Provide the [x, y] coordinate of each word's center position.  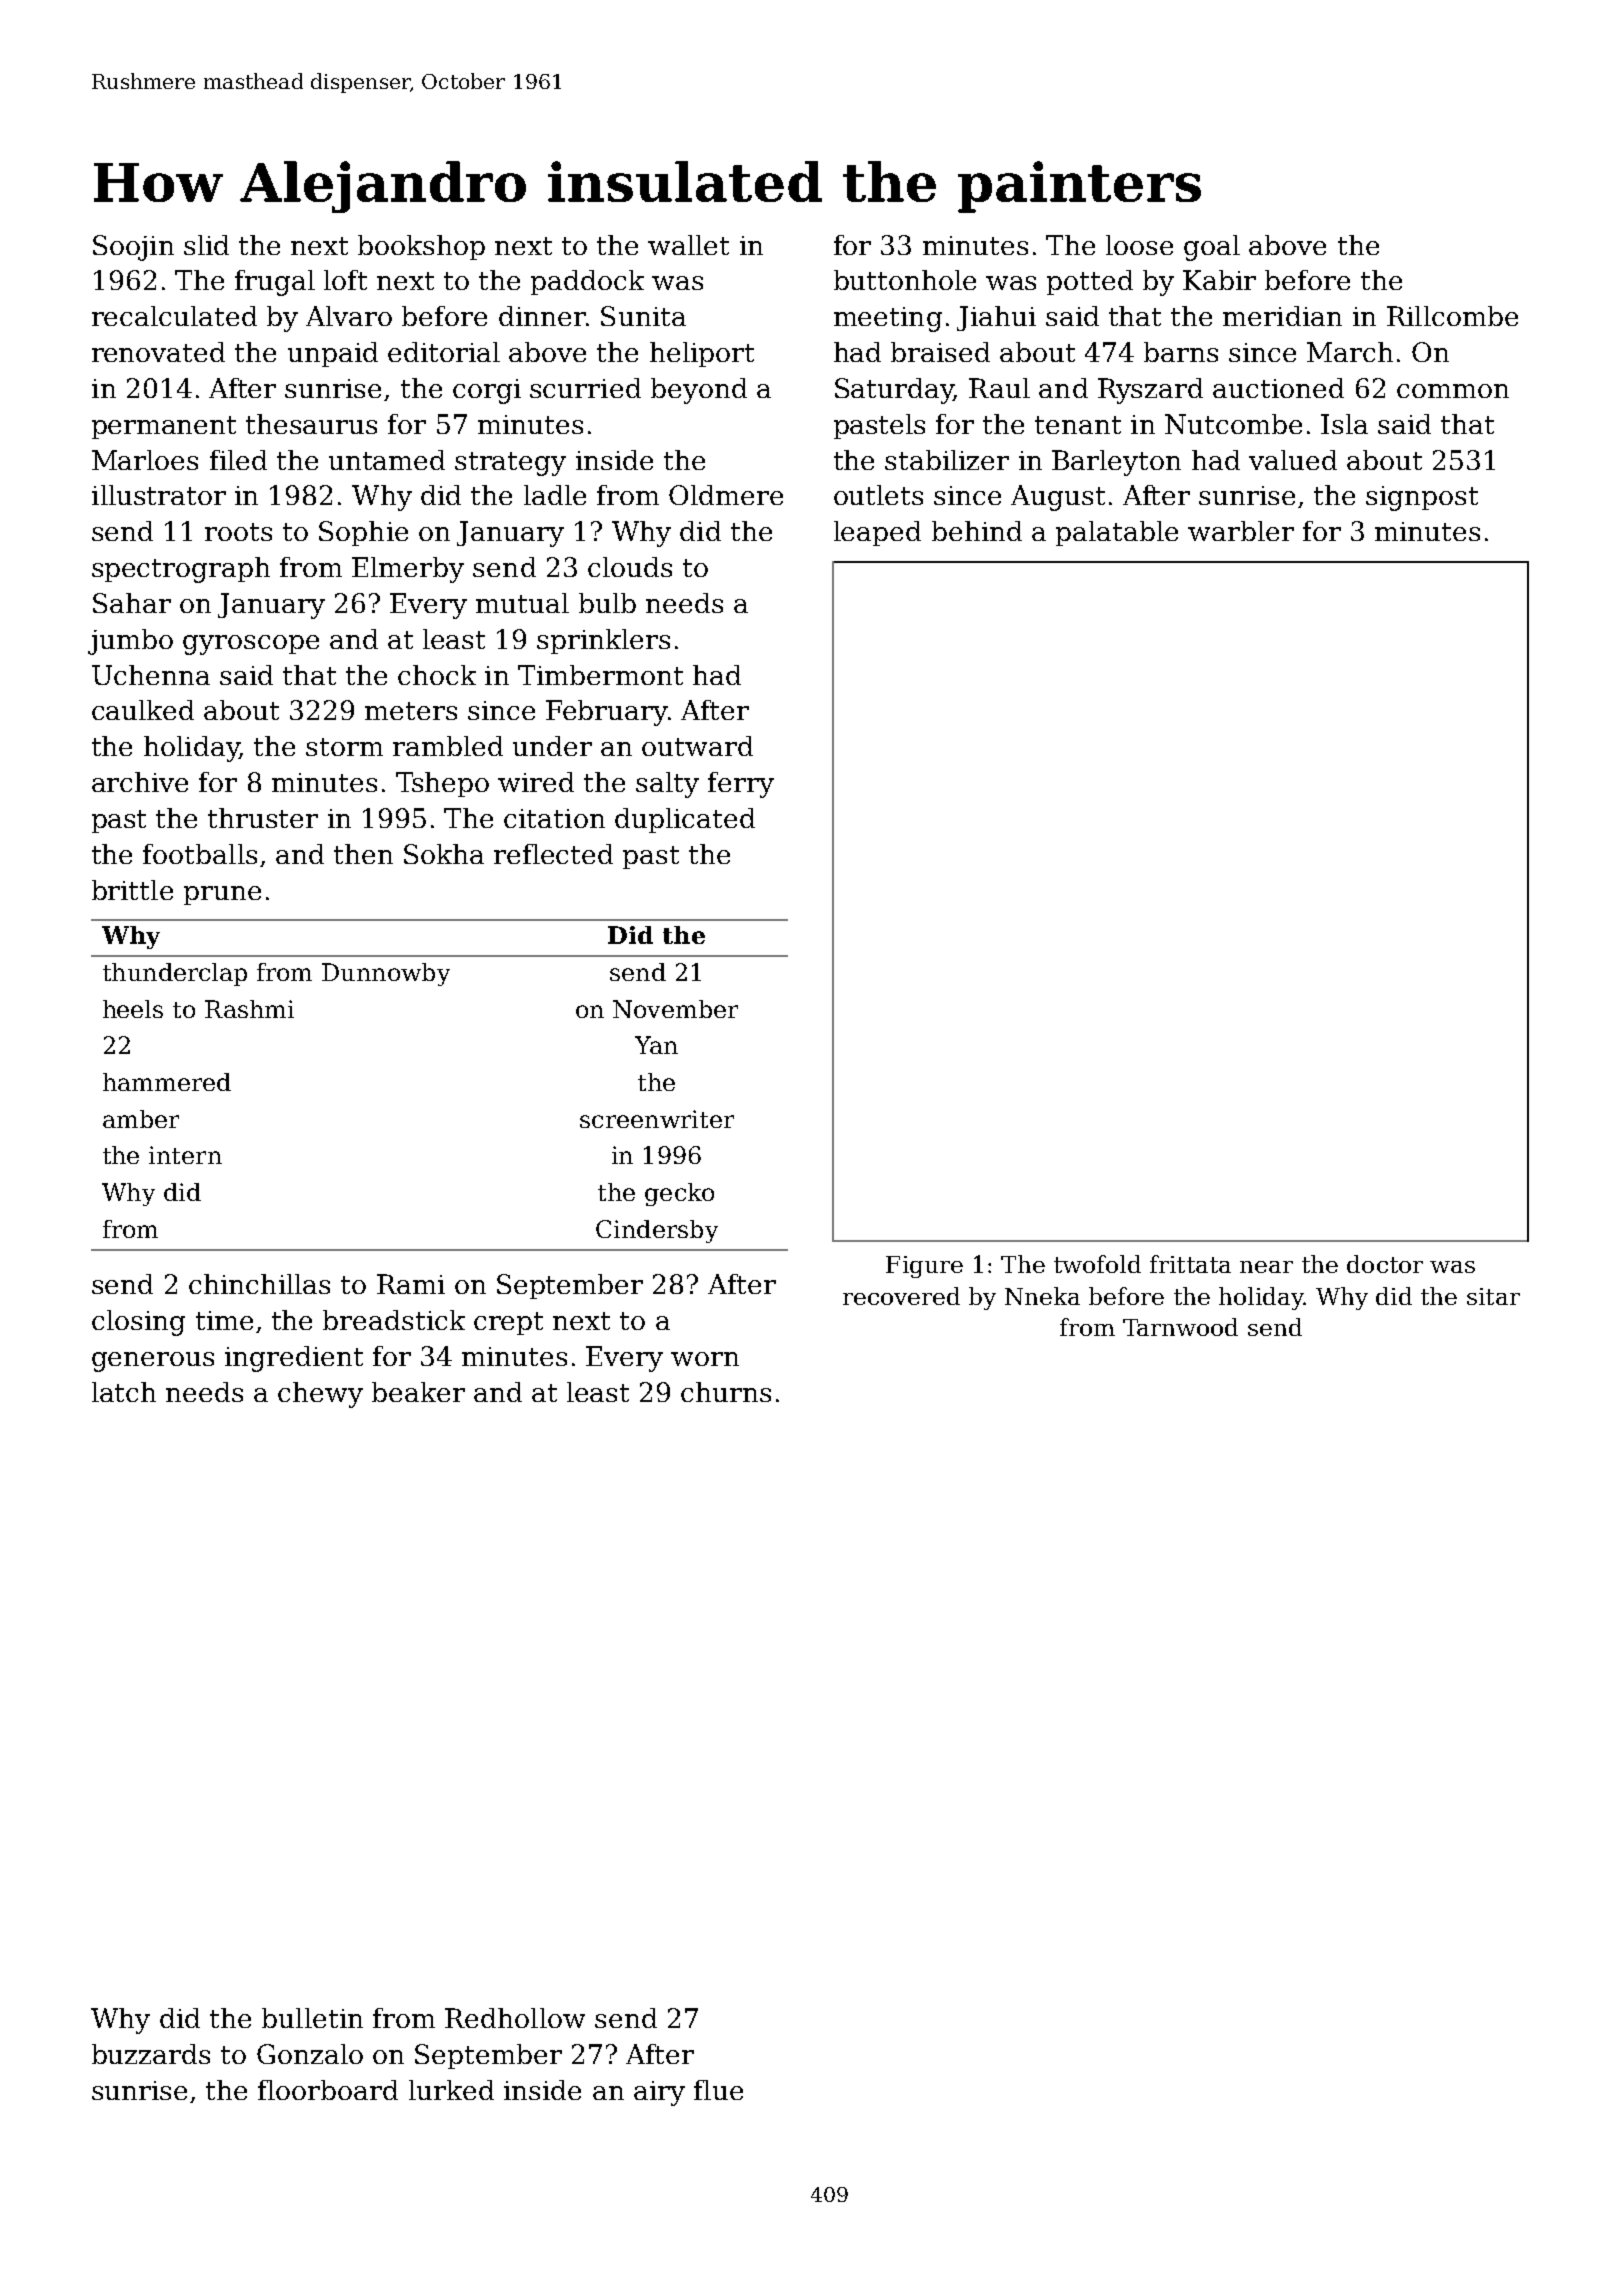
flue [718, 2090]
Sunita [643, 316]
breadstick [394, 1320]
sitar [1493, 1296]
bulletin [312, 2018]
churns [726, 1392]
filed [238, 460]
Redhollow [515, 2018]
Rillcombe [1452, 316]
